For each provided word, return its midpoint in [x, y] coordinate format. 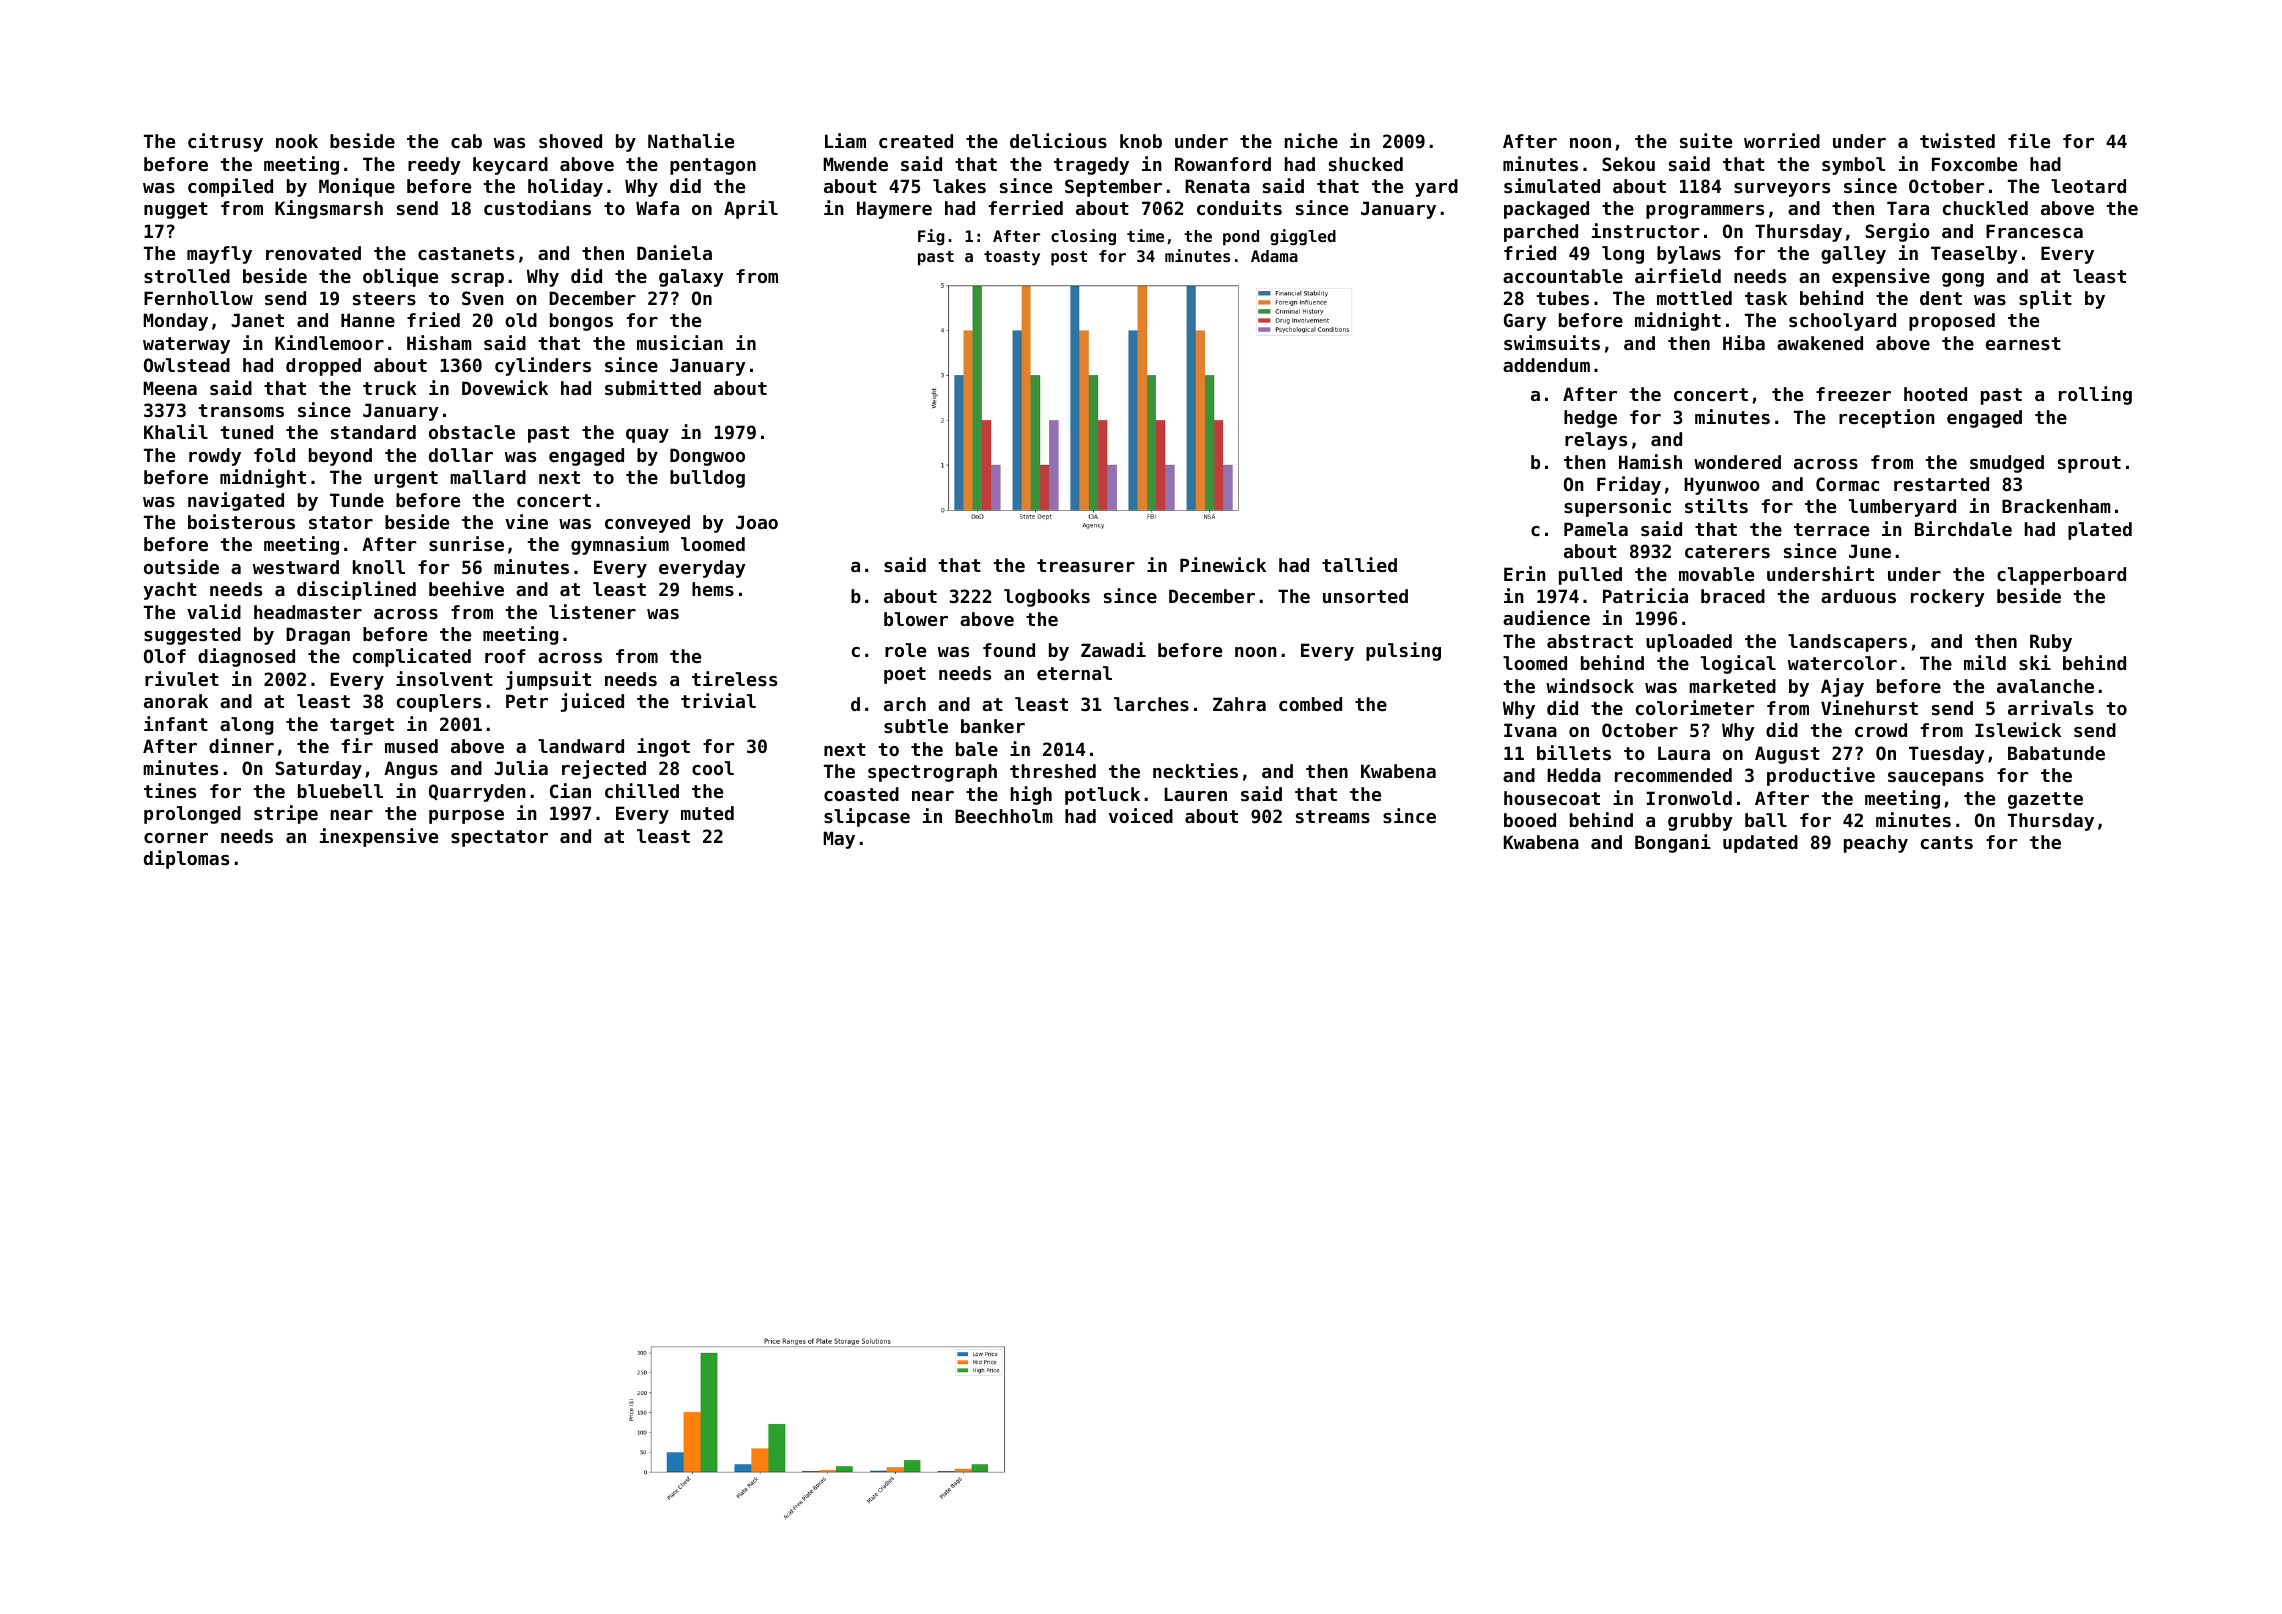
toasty [1012, 258]
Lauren [1195, 794]
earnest [2023, 343]
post [1069, 258]
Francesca [2034, 231]
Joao [757, 522]
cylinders [543, 366]
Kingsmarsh [329, 209]
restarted [1941, 484]
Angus [411, 770]
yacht [170, 591]
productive [1821, 776]
